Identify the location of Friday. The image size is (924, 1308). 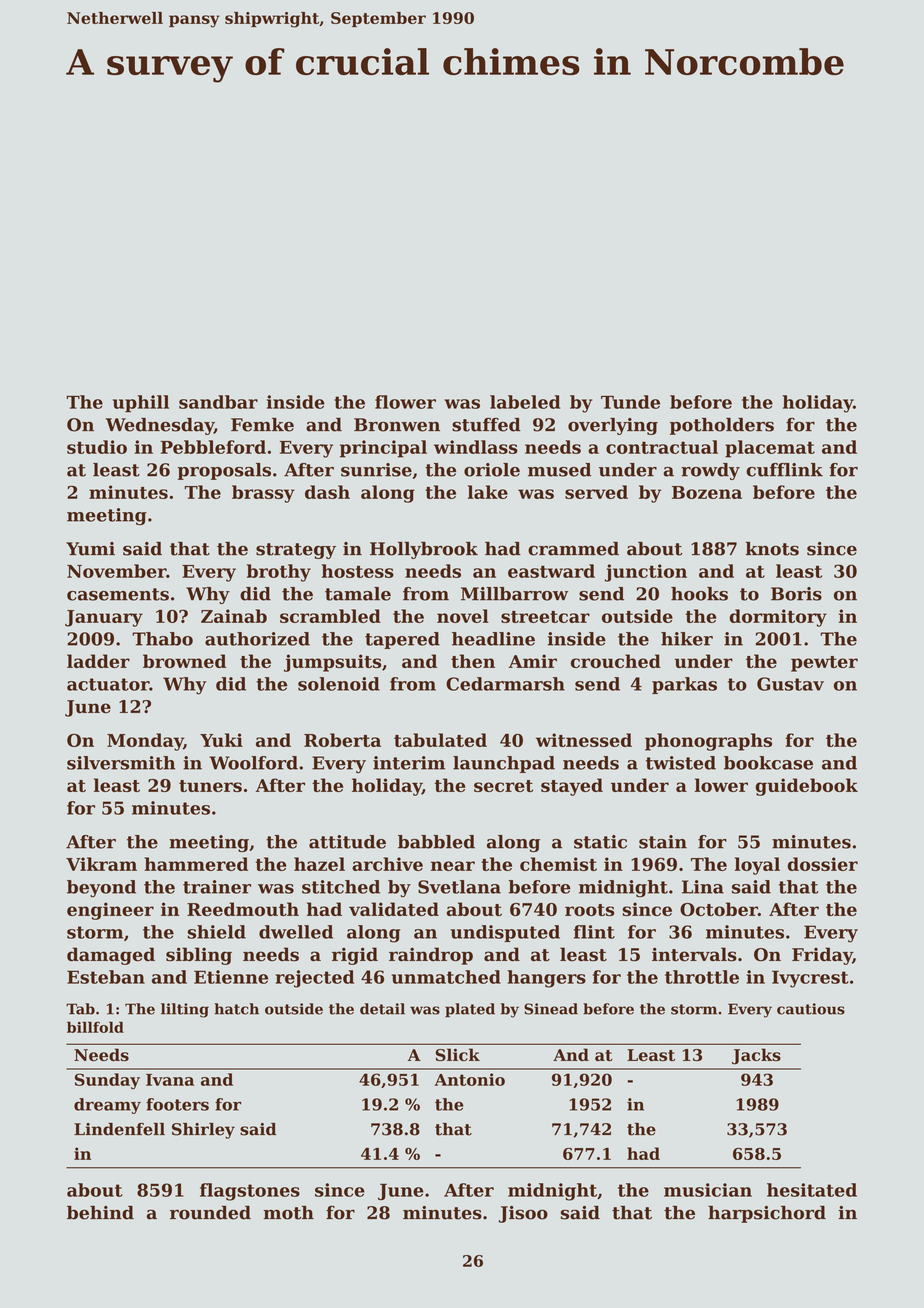
(822, 956).
